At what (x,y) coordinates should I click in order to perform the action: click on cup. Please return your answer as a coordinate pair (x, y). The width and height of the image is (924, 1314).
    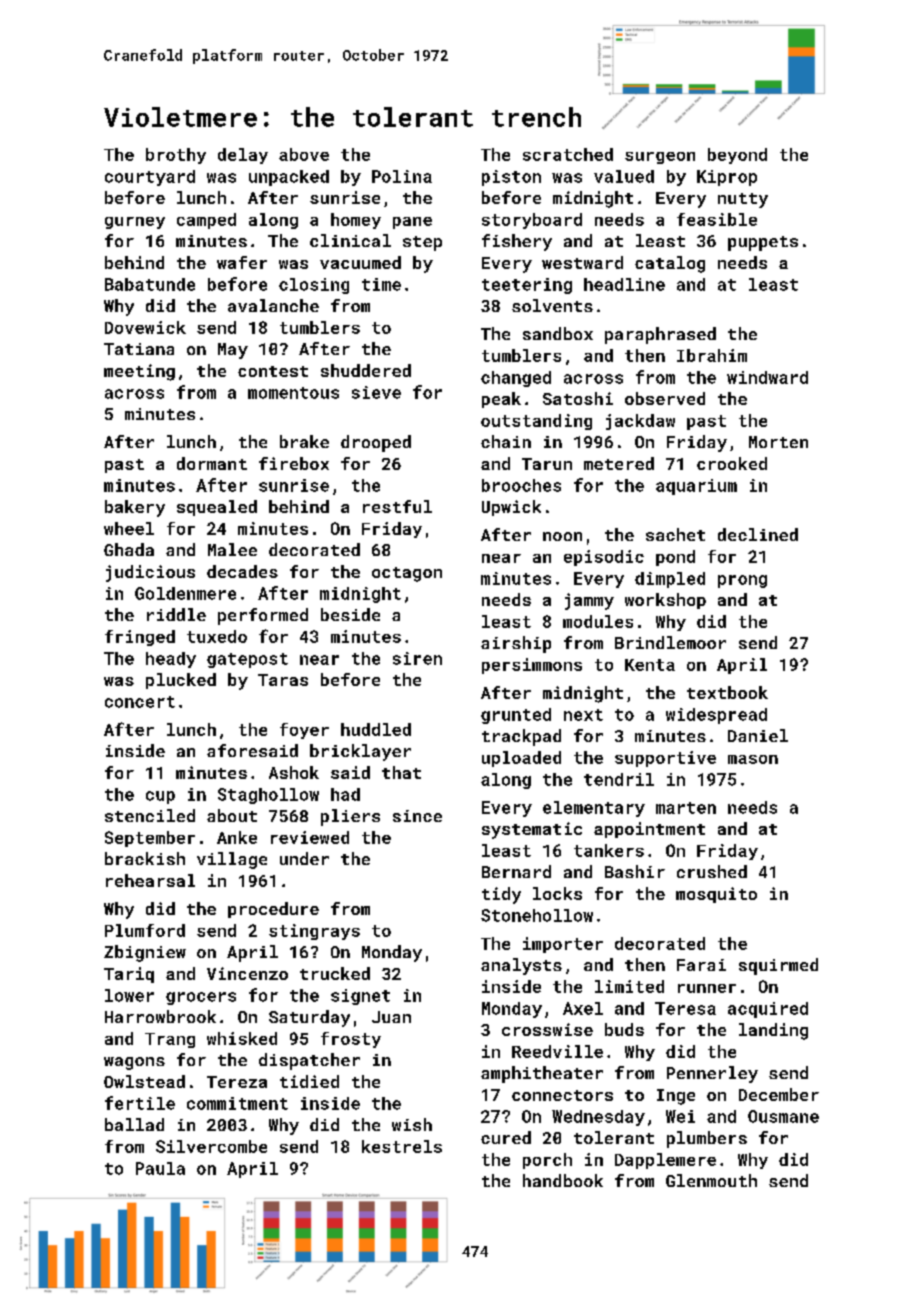
    Looking at the image, I should click on (160, 797).
